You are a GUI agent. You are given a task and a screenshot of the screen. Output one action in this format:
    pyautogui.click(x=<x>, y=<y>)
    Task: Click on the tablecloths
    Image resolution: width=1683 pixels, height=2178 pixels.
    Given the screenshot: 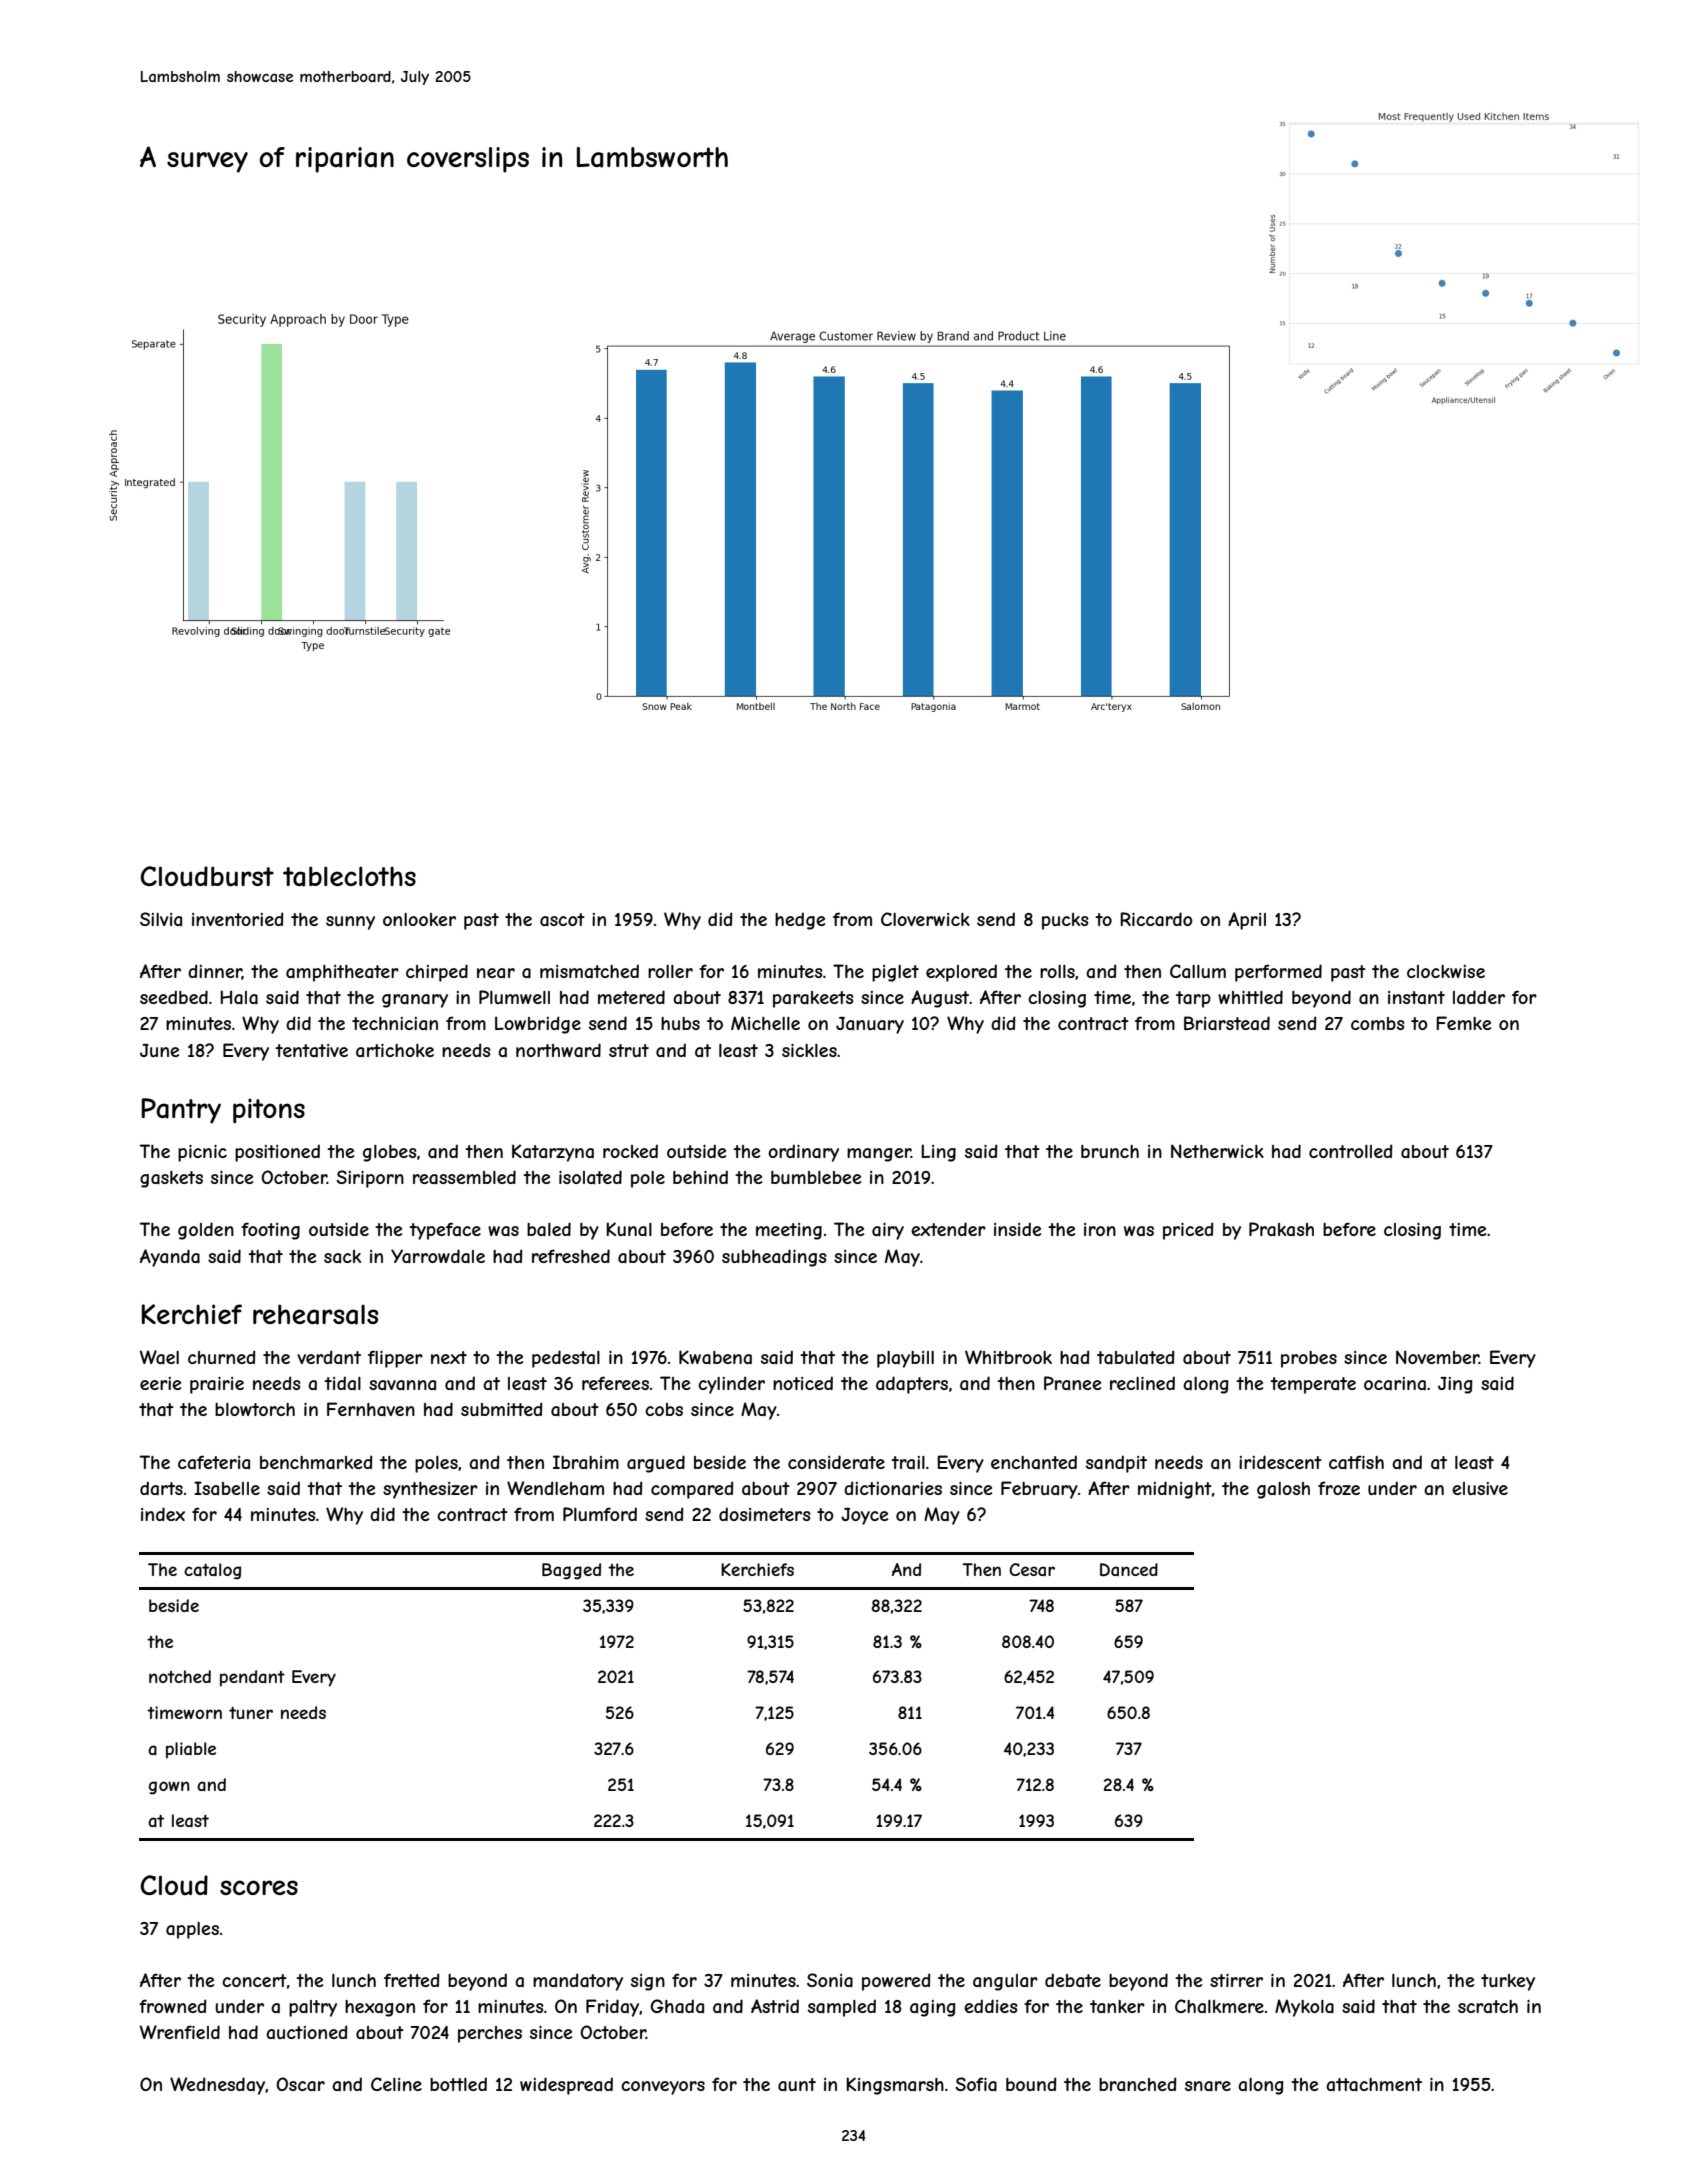 What is the action you would take?
    pyautogui.click(x=349, y=876)
